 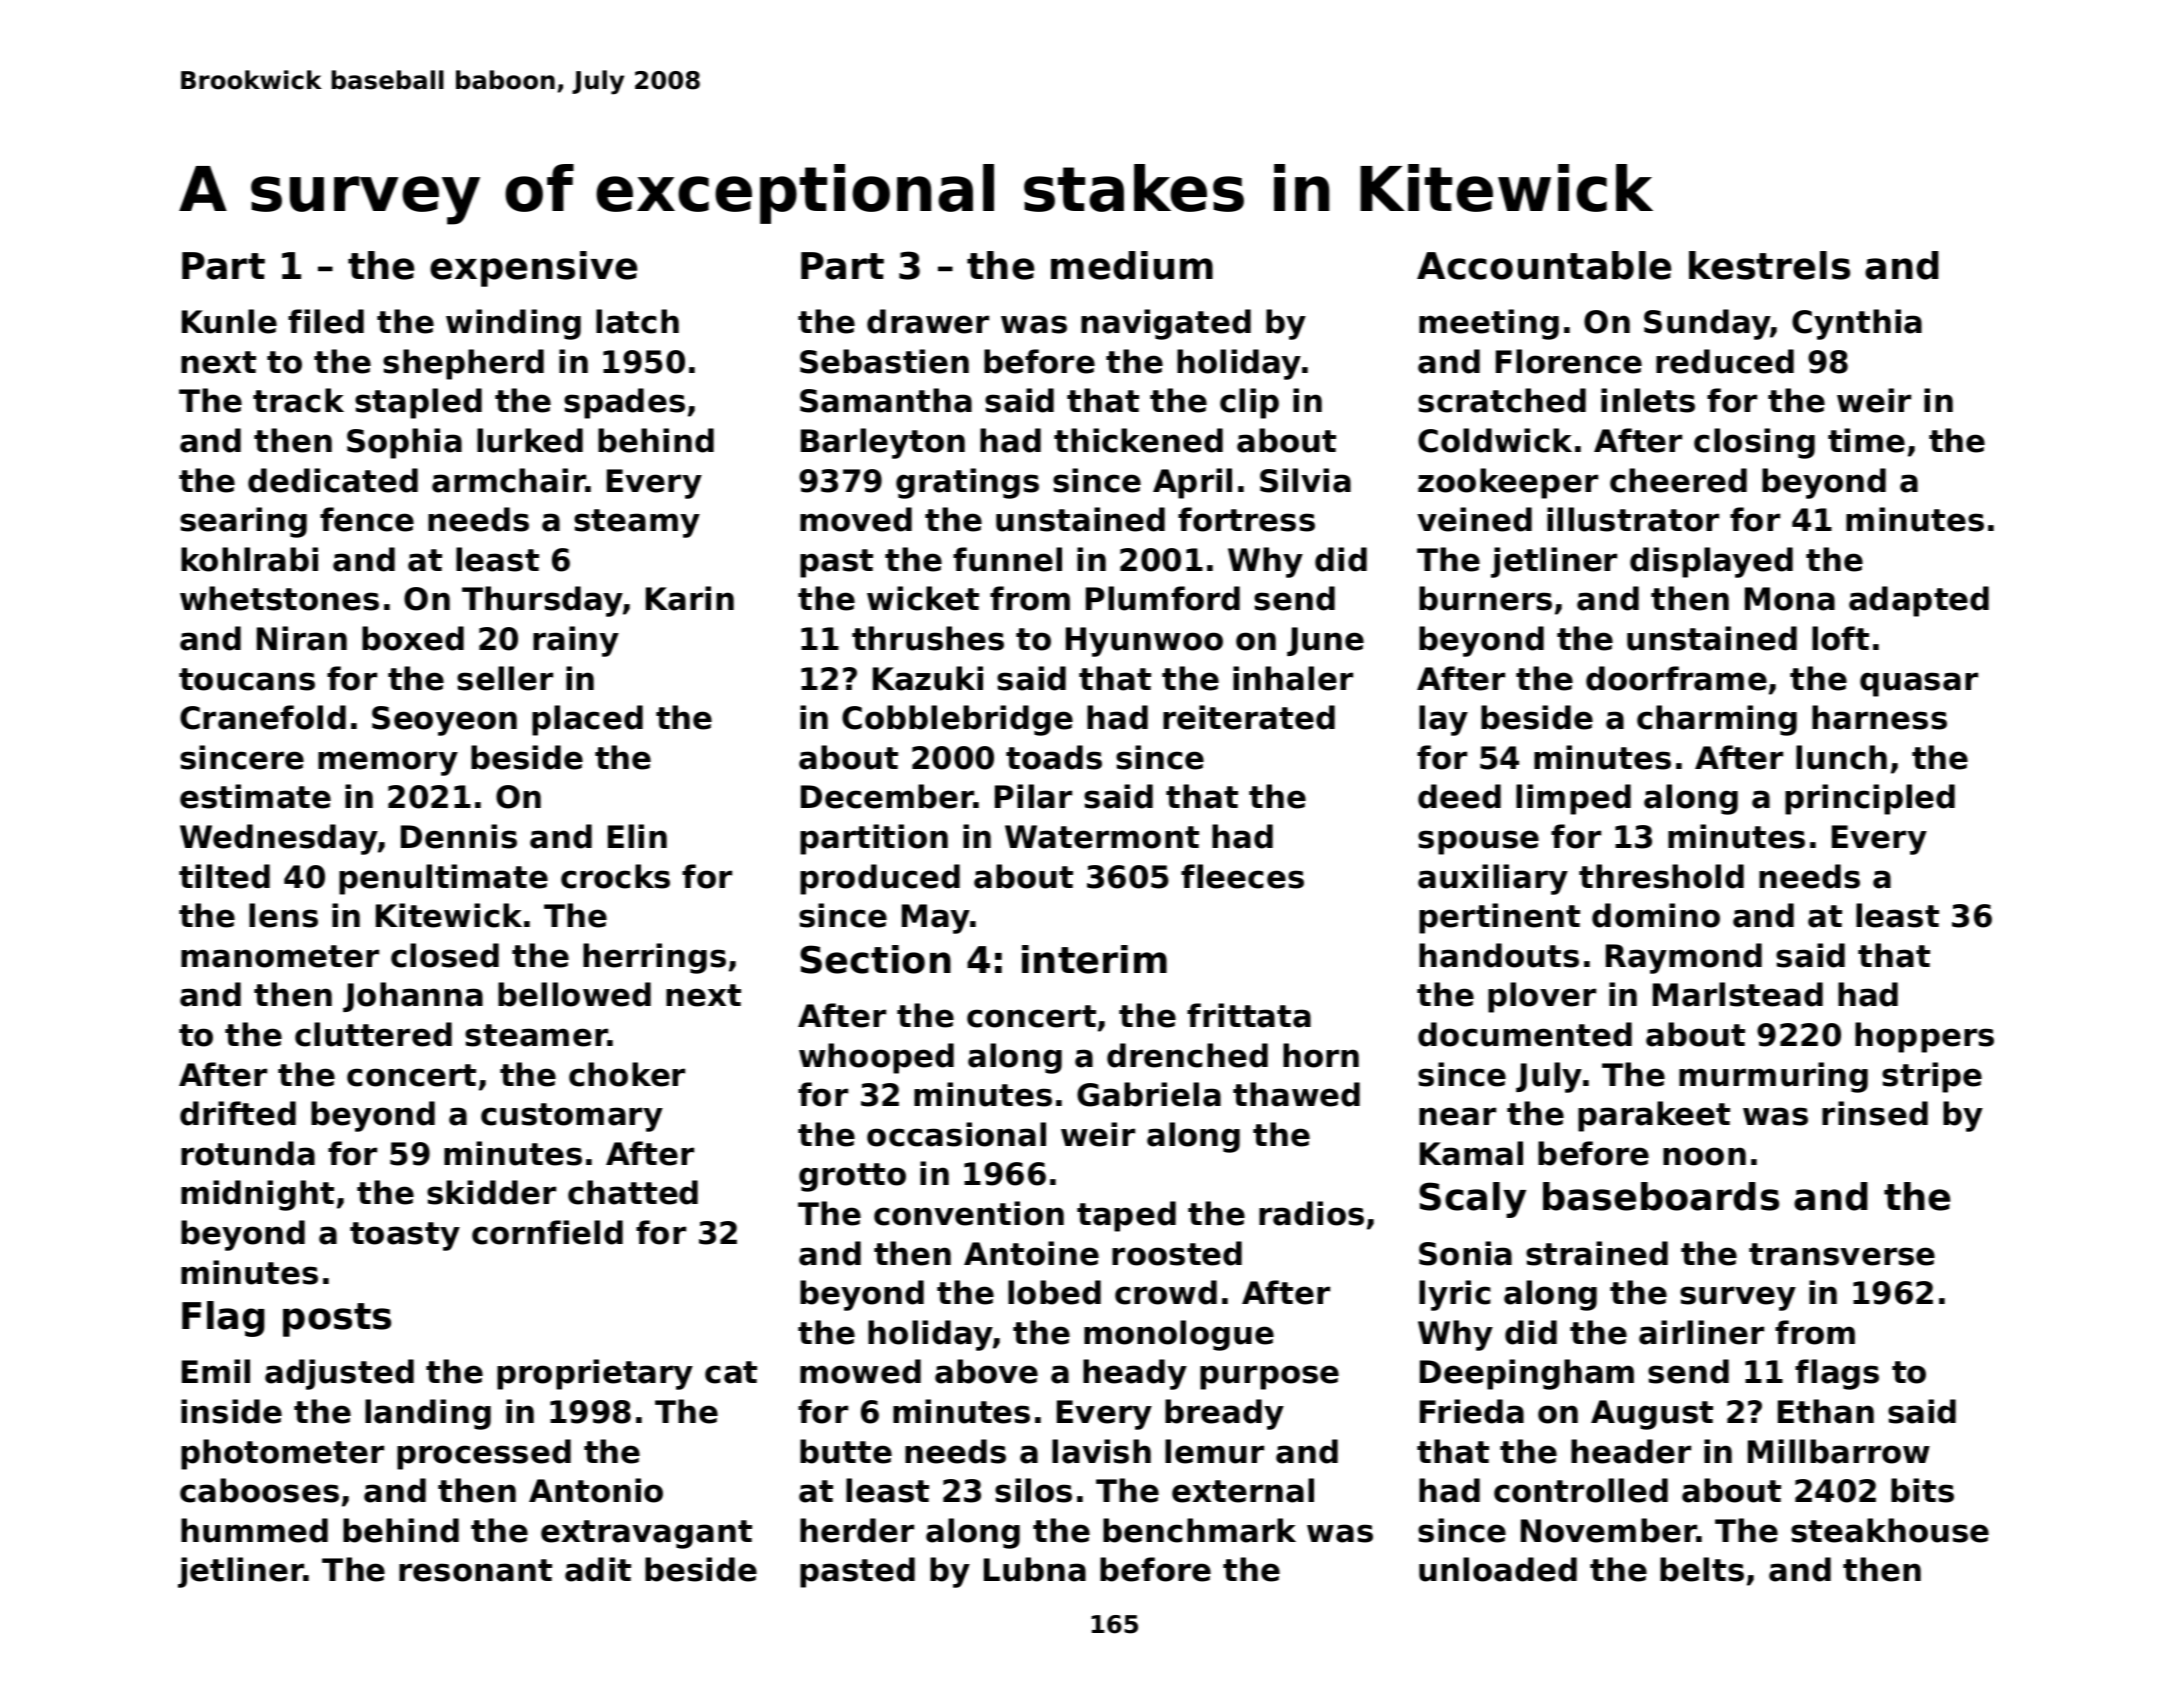 What do you see at coordinates (248, 1153) in the image?
I see `rotunda` at bounding box center [248, 1153].
